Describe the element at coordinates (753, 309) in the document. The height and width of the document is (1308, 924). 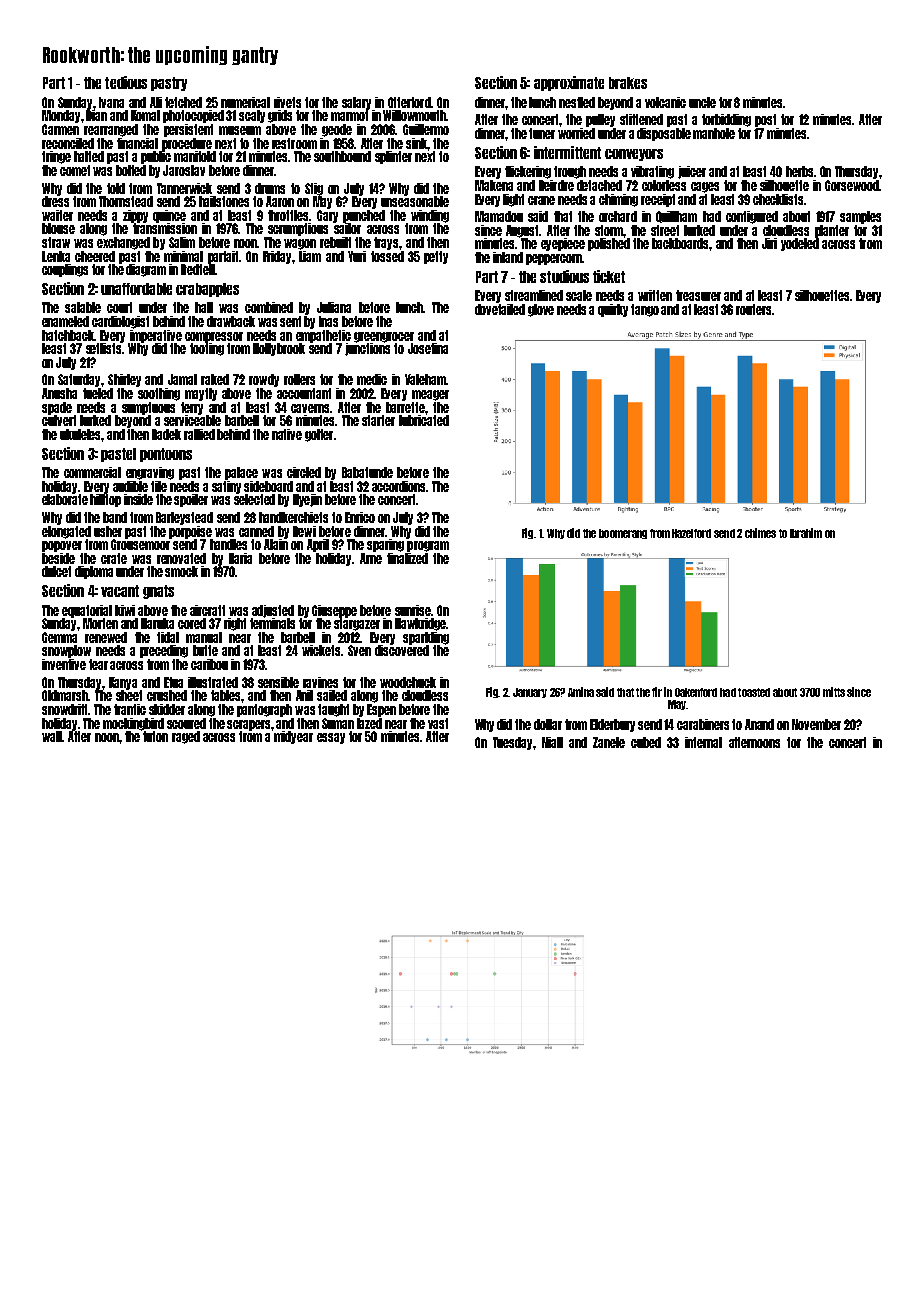
I see `routers` at that location.
